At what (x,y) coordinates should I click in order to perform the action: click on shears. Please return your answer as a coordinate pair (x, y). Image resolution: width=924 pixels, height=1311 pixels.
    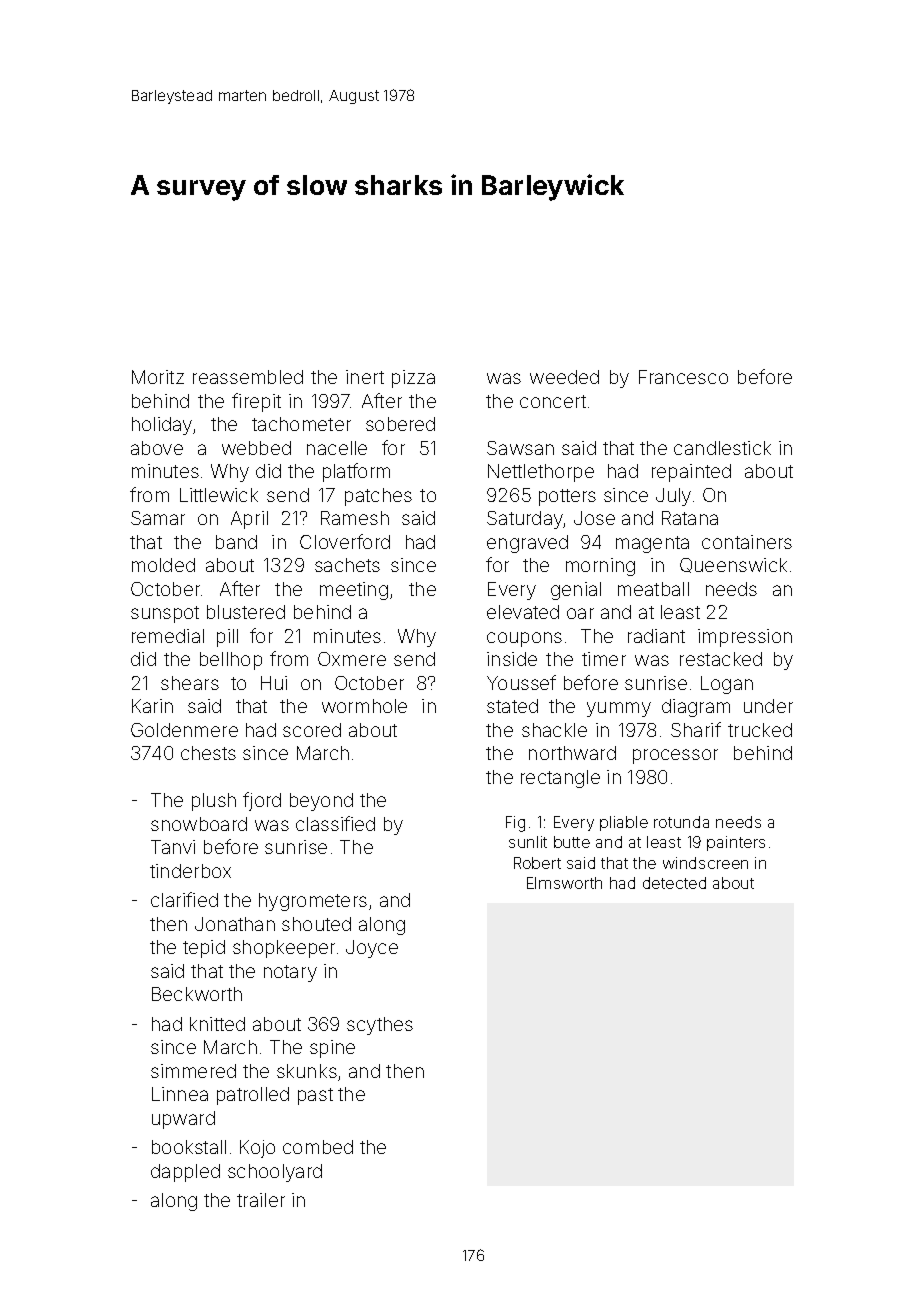
    Looking at the image, I should click on (190, 683).
